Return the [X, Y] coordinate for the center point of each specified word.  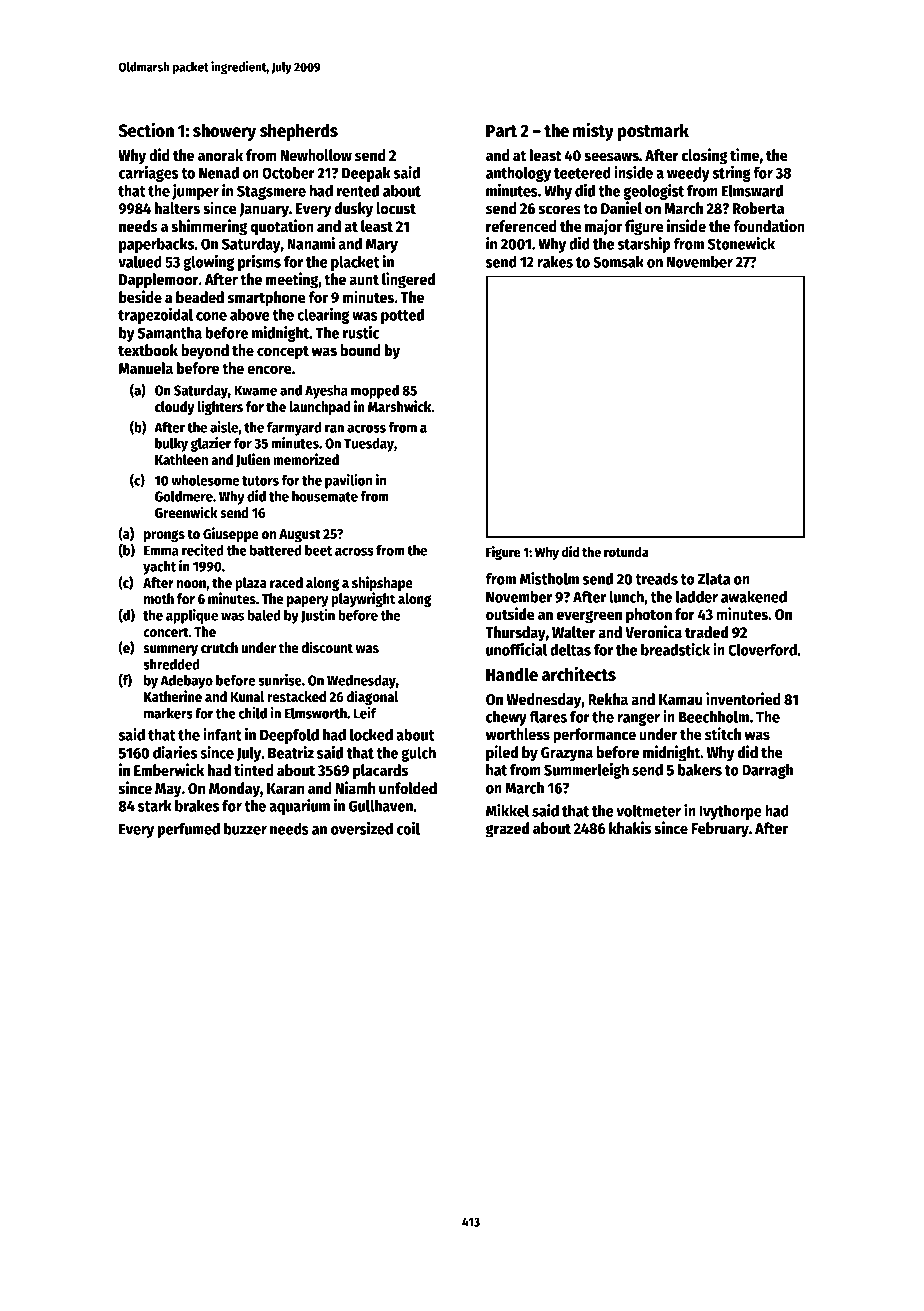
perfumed [189, 830]
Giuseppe [231, 534]
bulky [171, 445]
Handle [512, 674]
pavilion [348, 481]
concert [166, 632]
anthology [518, 174]
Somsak [618, 262]
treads [656, 579]
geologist [653, 192]
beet [318, 550]
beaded [200, 297]
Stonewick [741, 243]
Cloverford [762, 650]
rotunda [626, 552]
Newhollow [316, 155]
